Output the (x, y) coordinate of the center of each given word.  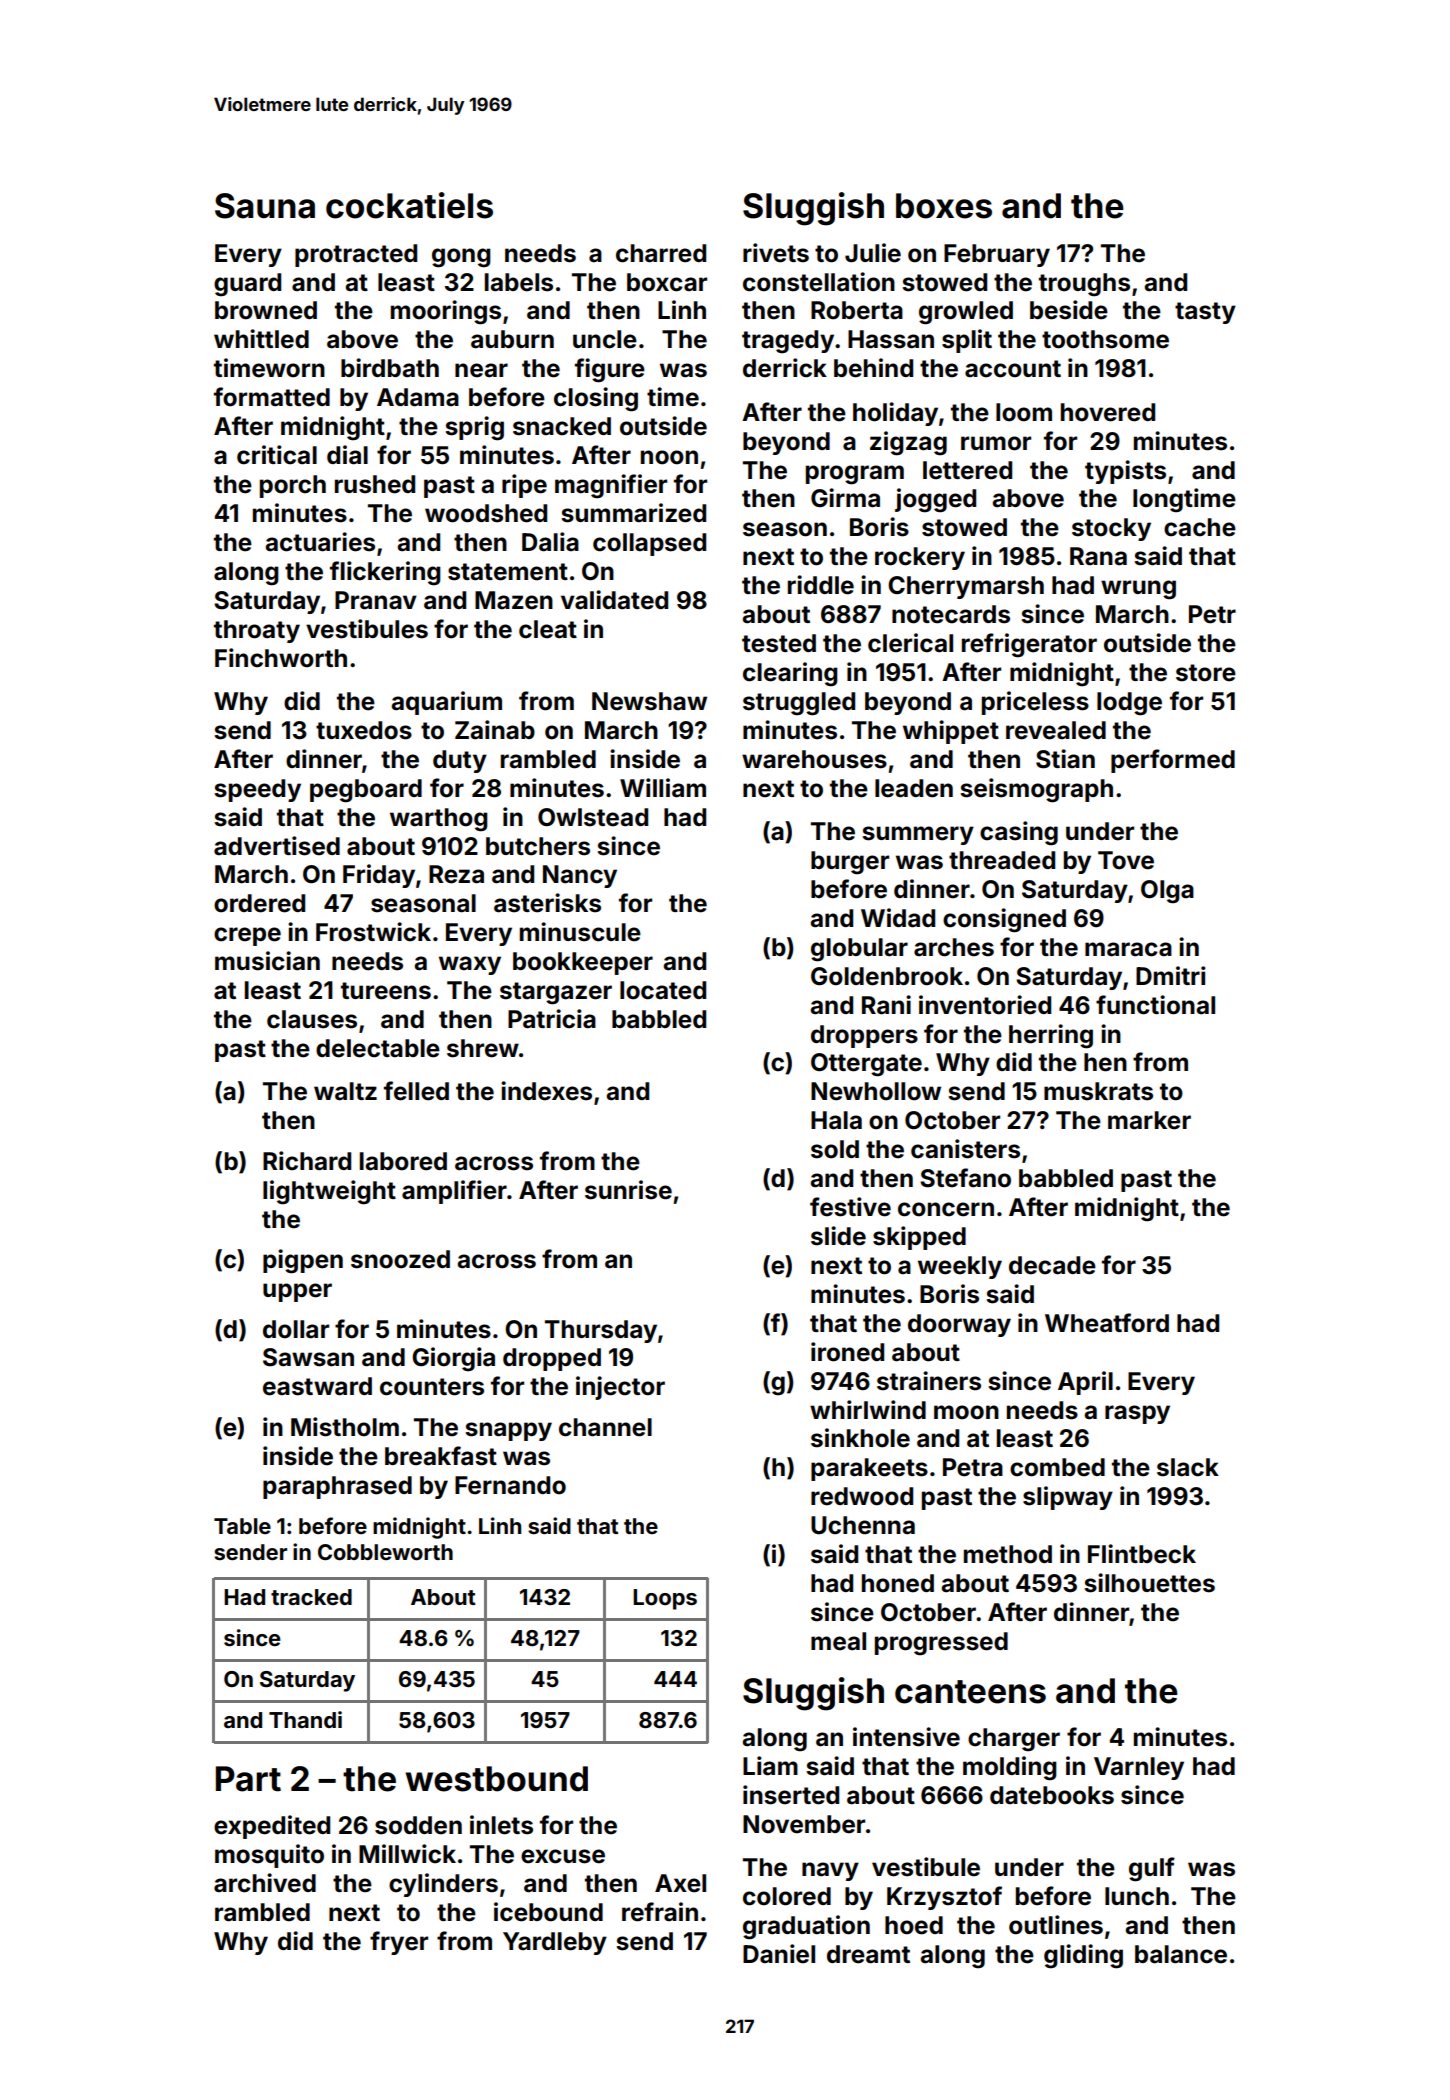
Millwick (407, 1854)
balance (1181, 1954)
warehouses (814, 759)
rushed (375, 484)
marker (1149, 1120)
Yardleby (555, 1943)
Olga (1167, 892)
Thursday (601, 1331)
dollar (296, 1329)
